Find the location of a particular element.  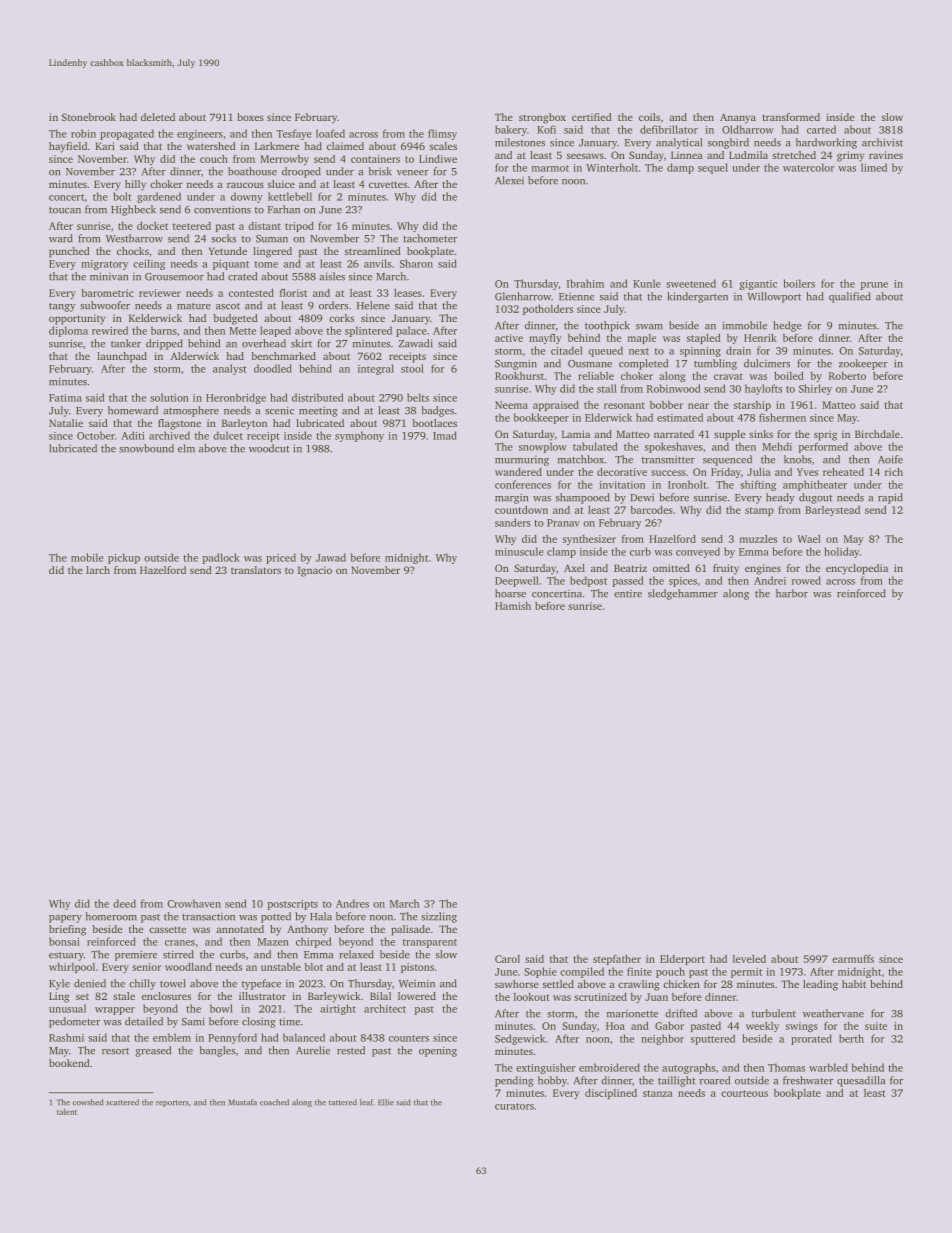

Andres is located at coordinates (352, 903).
